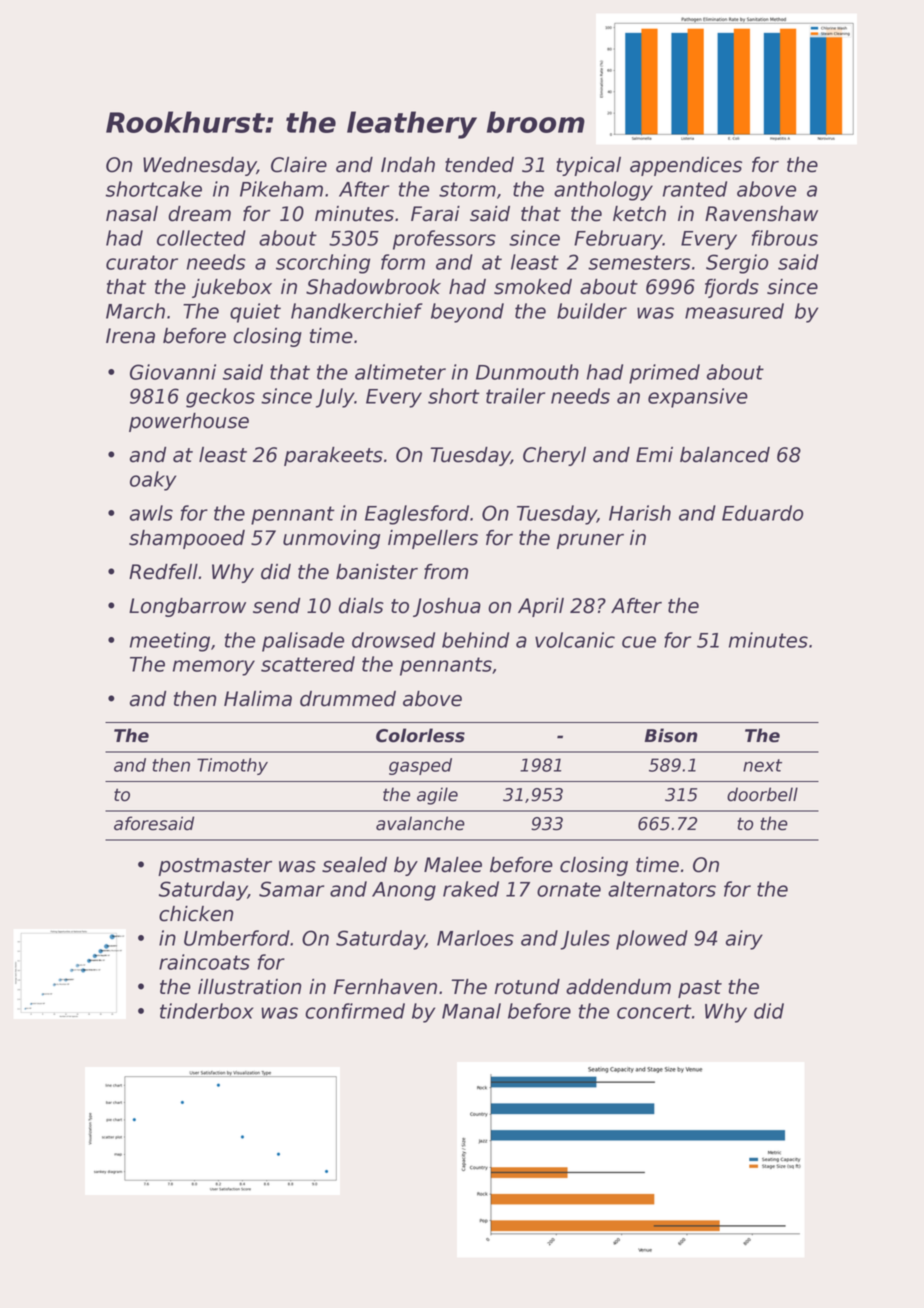  What do you see at coordinates (207, 1011) in the screenshot?
I see `tinderbox` at bounding box center [207, 1011].
